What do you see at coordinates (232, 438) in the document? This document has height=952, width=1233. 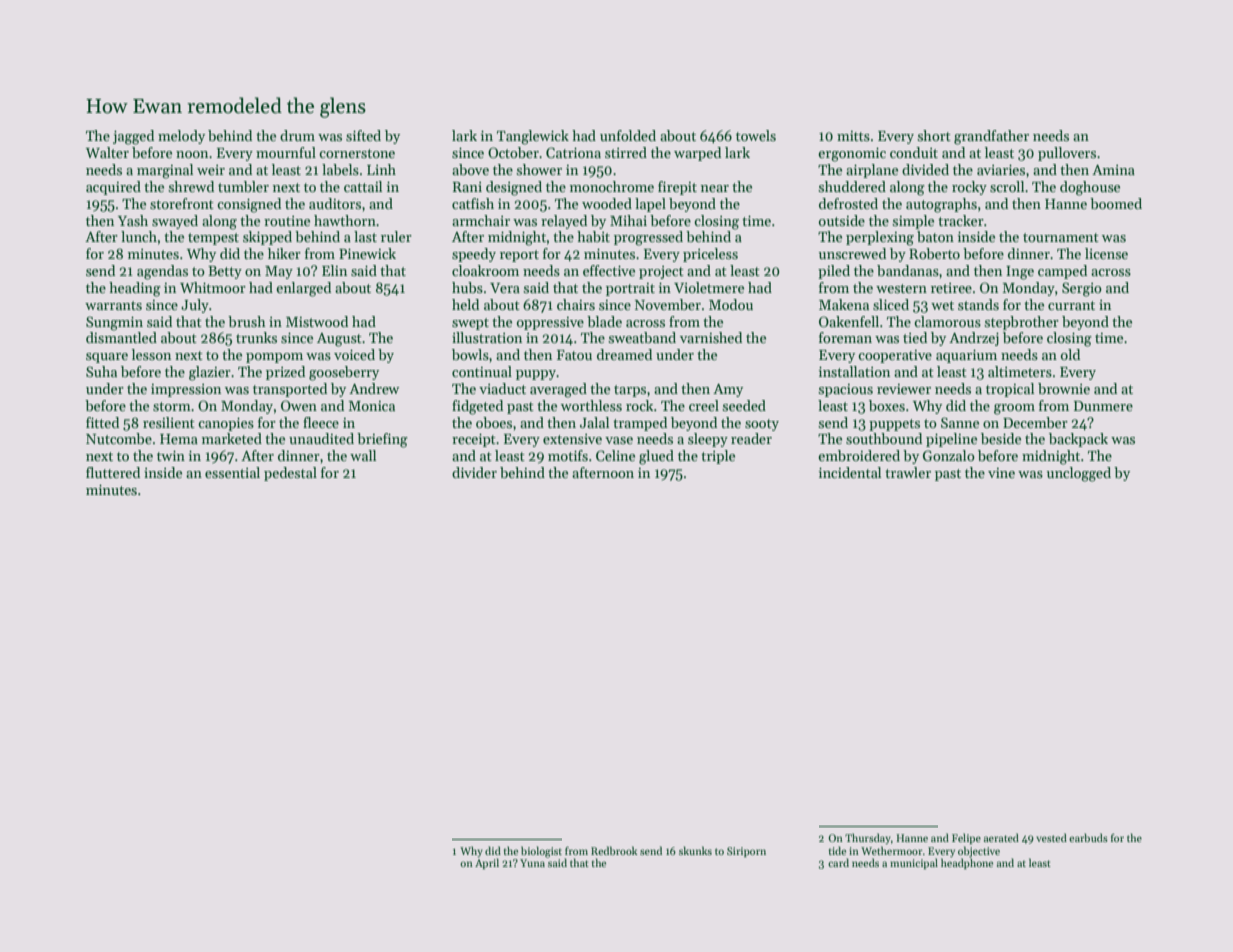 I see `marketed` at bounding box center [232, 438].
